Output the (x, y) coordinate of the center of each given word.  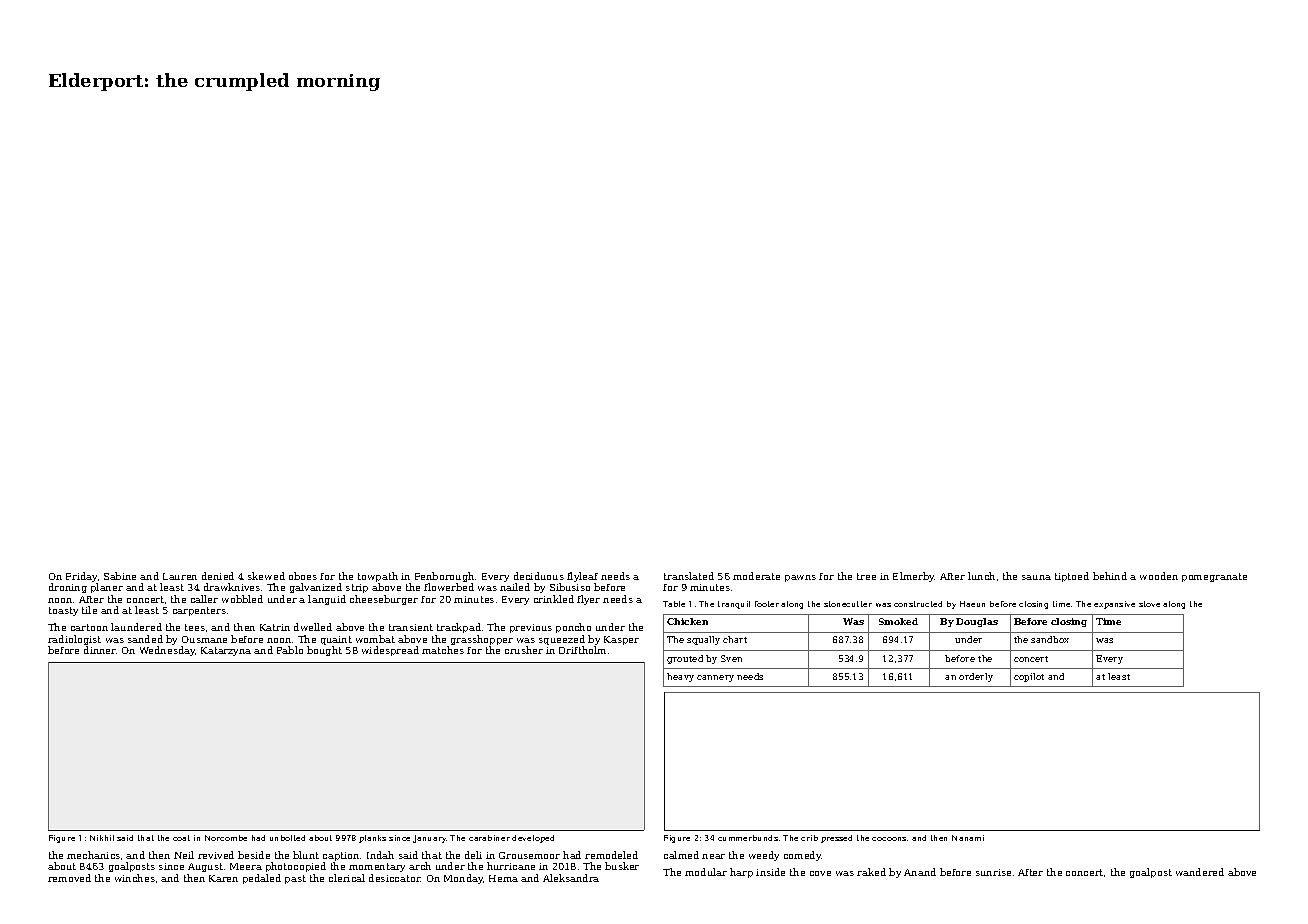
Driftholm (582, 650)
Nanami (968, 838)
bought (324, 651)
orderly (976, 677)
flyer (588, 600)
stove (1149, 604)
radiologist (74, 640)
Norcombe (226, 838)
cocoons (889, 839)
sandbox (1050, 639)
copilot (1029, 677)
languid (327, 600)
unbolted (287, 838)
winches (135, 878)
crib (809, 838)
